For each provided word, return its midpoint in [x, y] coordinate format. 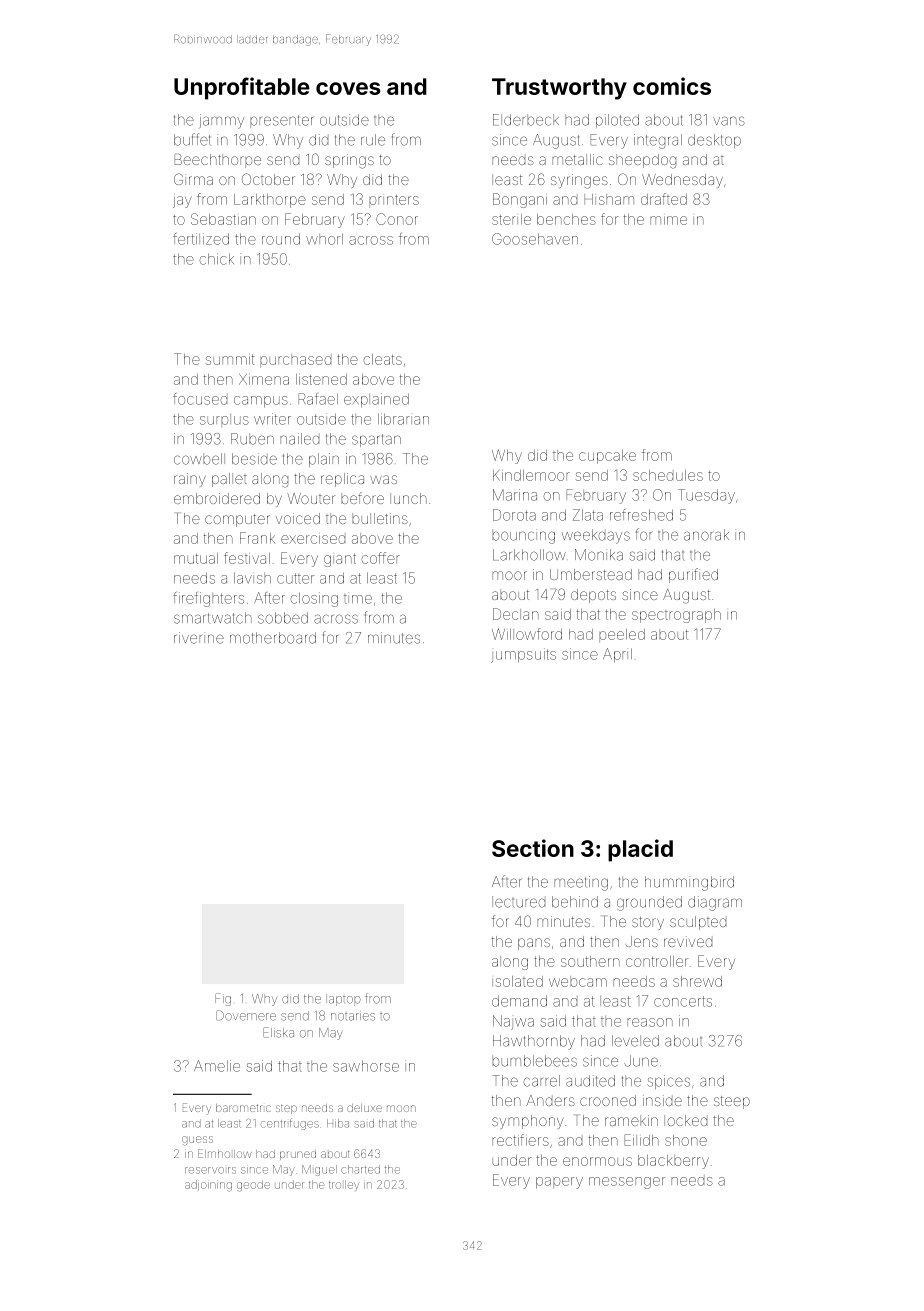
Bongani [520, 200]
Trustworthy [559, 89]
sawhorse [366, 1066]
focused [200, 399]
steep [732, 1102]
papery [559, 1183]
